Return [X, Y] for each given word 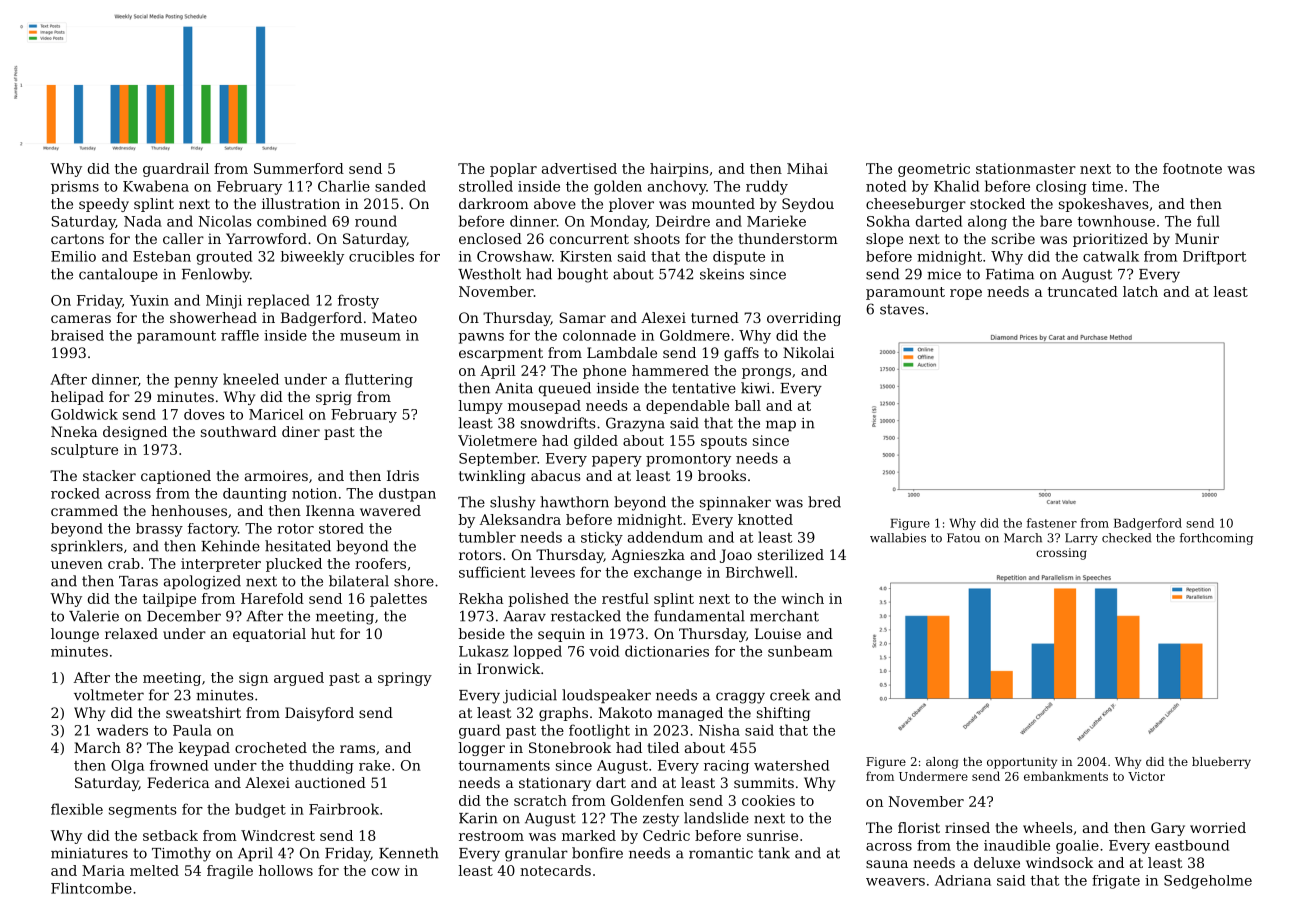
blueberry [1221, 763]
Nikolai [808, 352]
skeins [722, 274]
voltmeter [109, 695]
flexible [77, 809]
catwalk [1111, 256]
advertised [579, 168]
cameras [81, 319]
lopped [538, 652]
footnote [1192, 168]
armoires [276, 475]
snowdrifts [558, 423]
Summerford [299, 168]
